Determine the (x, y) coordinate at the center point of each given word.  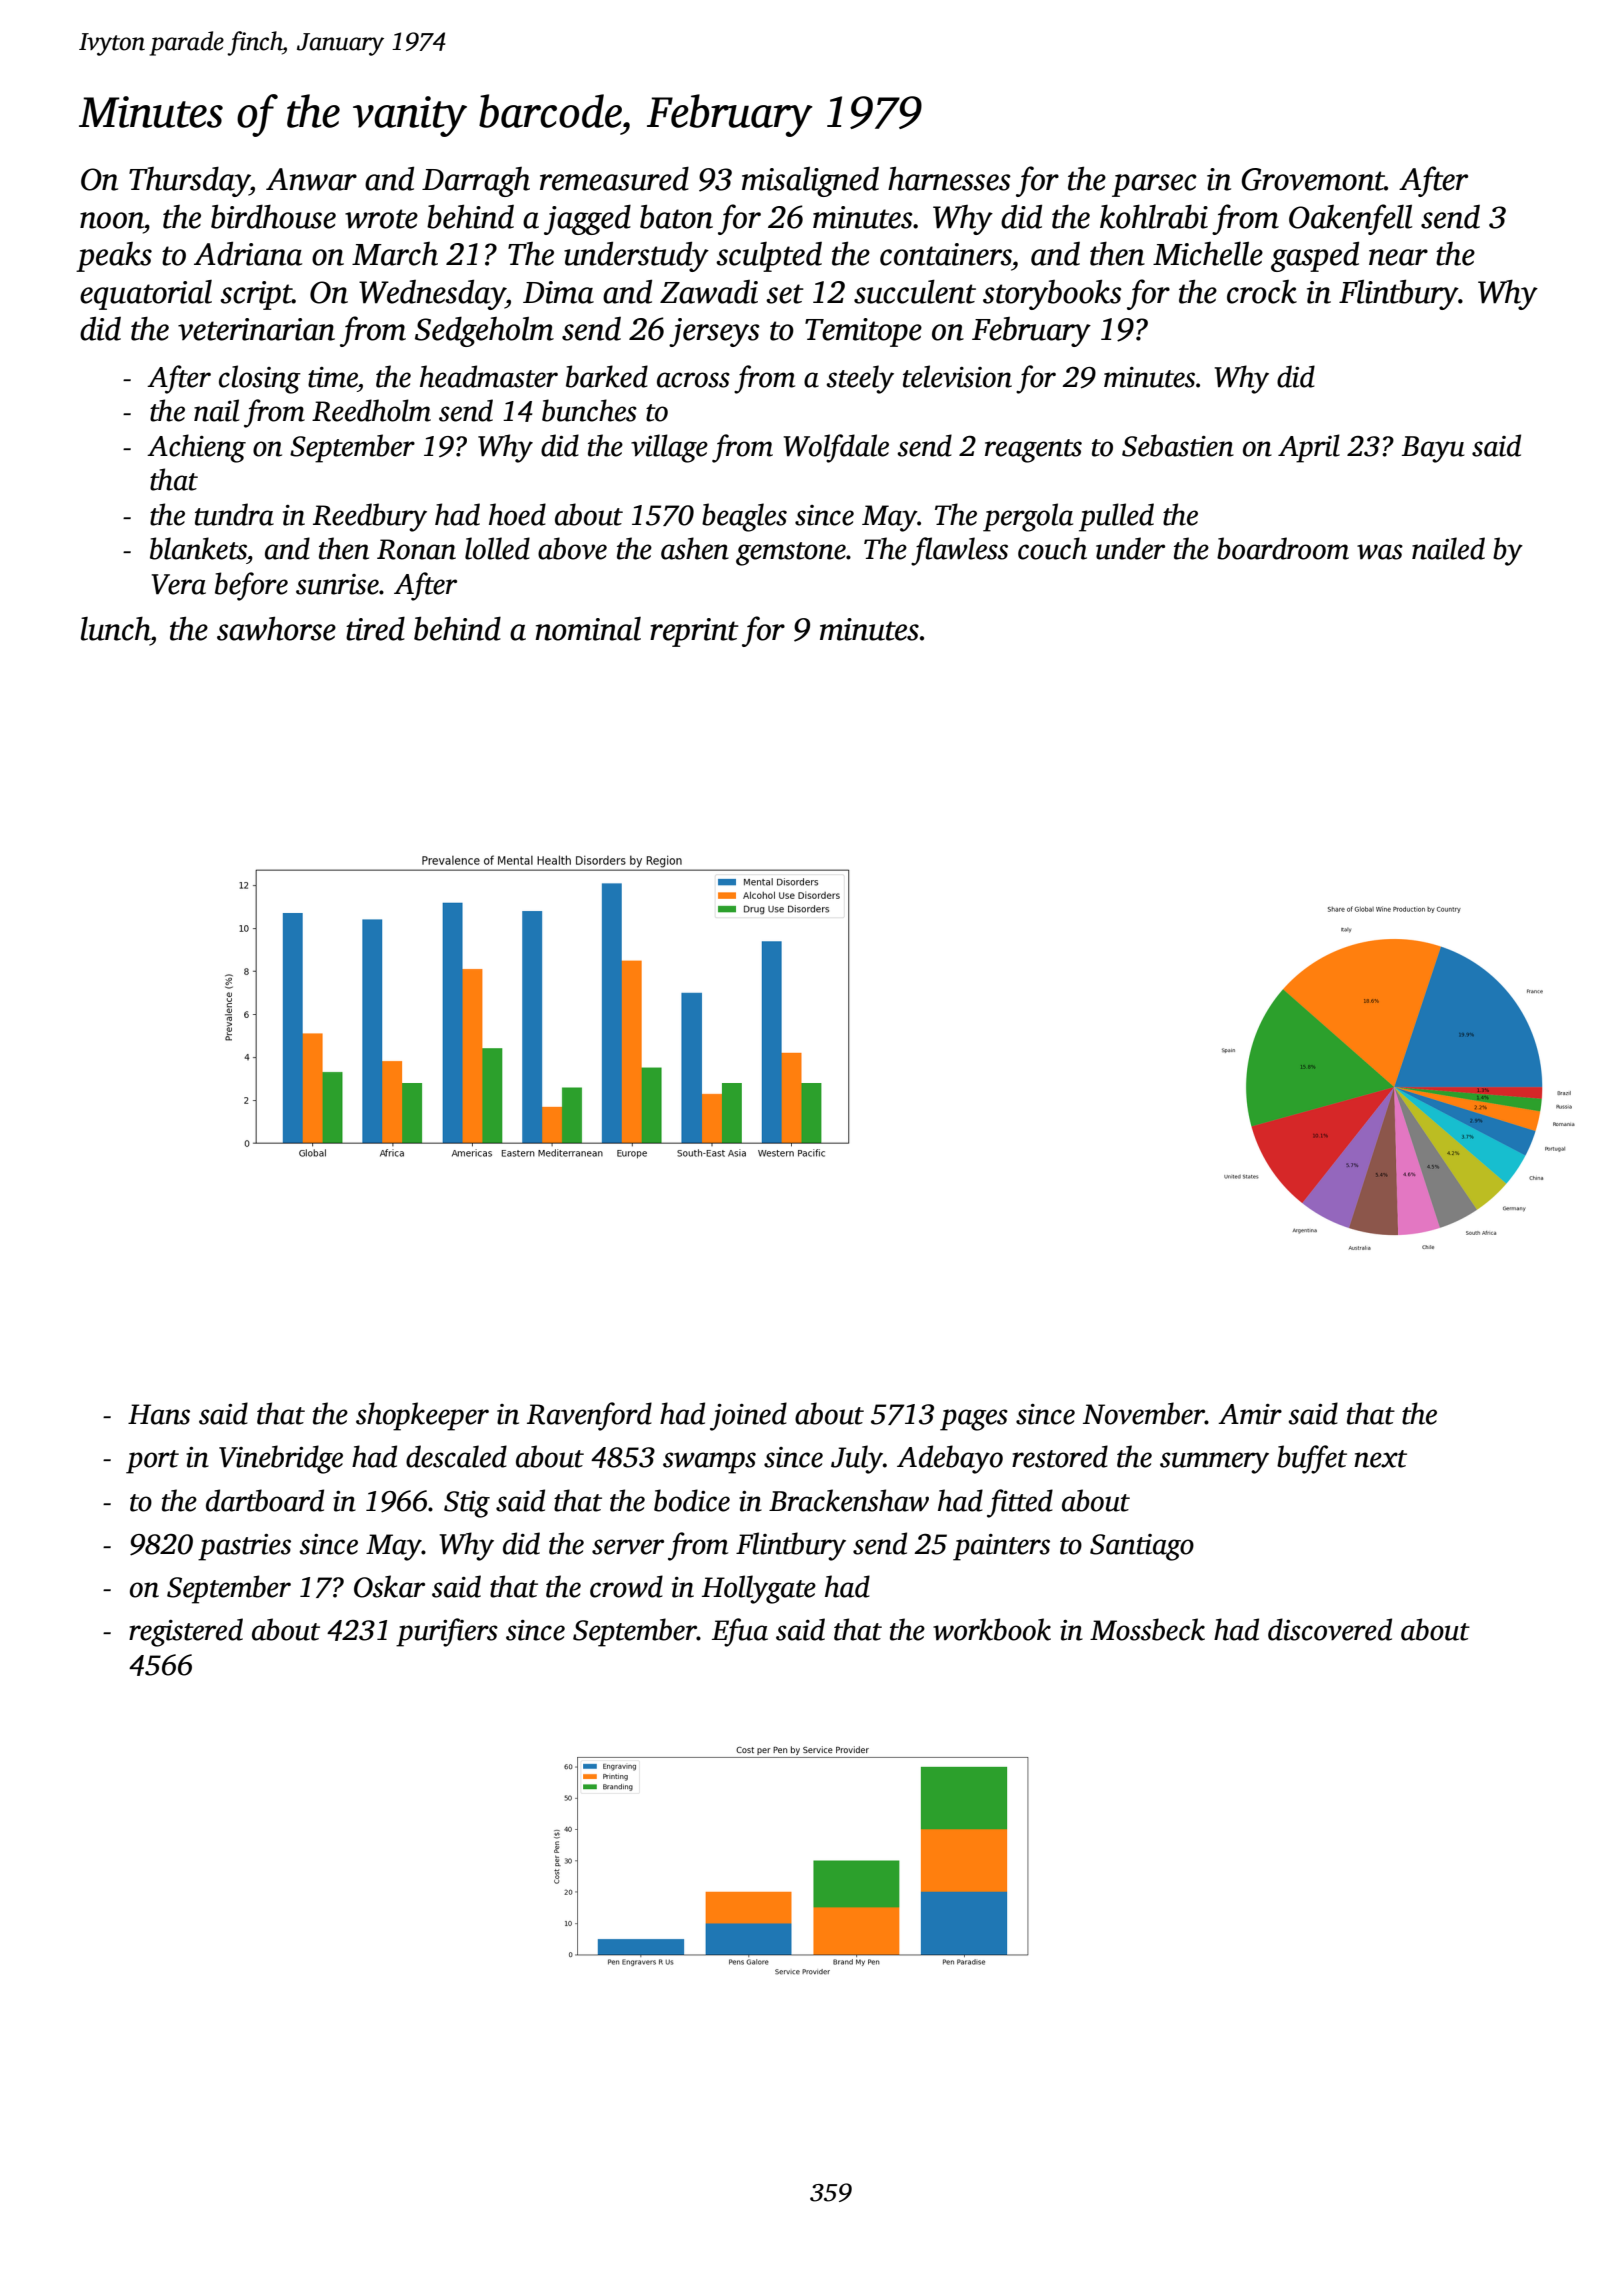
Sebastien (1178, 445)
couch (1052, 548)
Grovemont (1313, 179)
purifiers (447, 1632)
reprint (694, 632)
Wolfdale (836, 448)
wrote (381, 219)
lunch (115, 629)
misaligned (810, 182)
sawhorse (276, 629)
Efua (740, 1632)
